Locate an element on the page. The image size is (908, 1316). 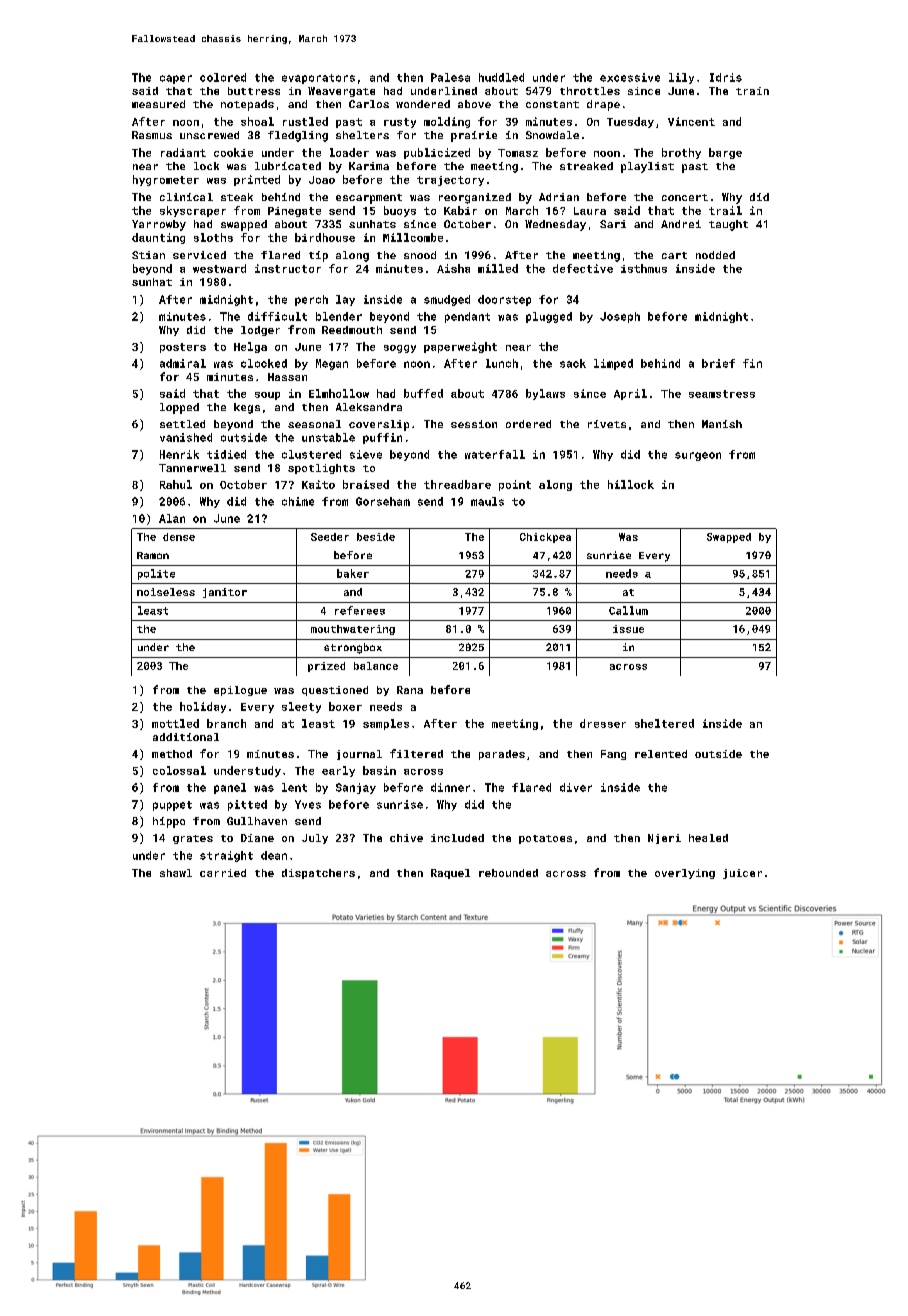
threadbare is located at coordinates (457, 484).
